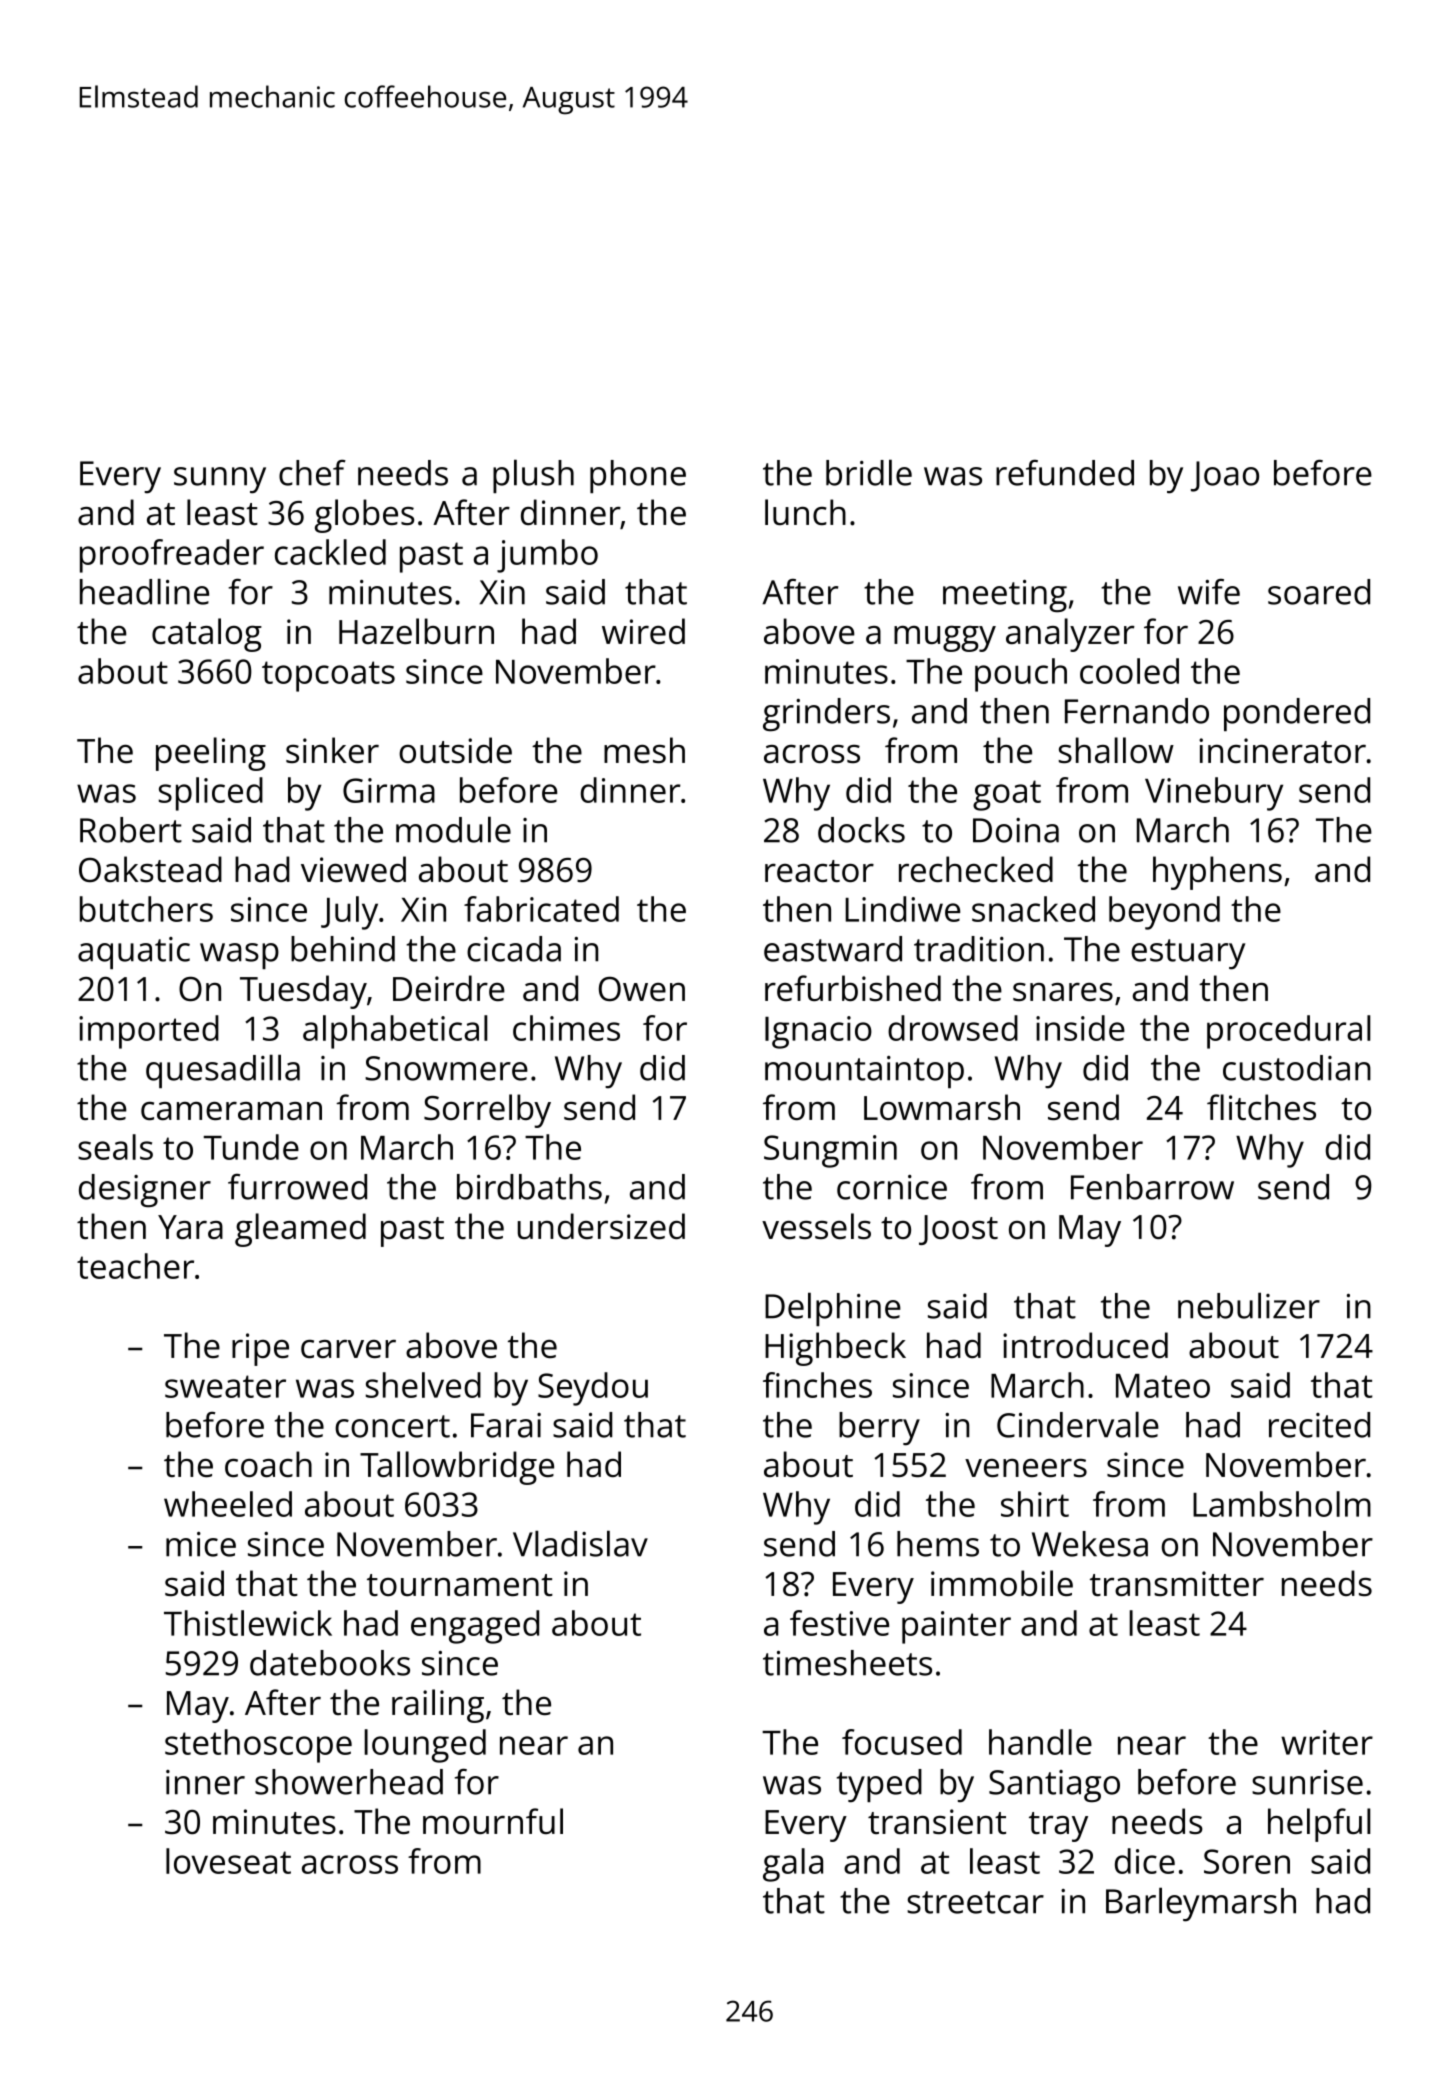 The width and height of the screenshot is (1450, 2100). What do you see at coordinates (1177, 1583) in the screenshot?
I see `transmitter` at bounding box center [1177, 1583].
